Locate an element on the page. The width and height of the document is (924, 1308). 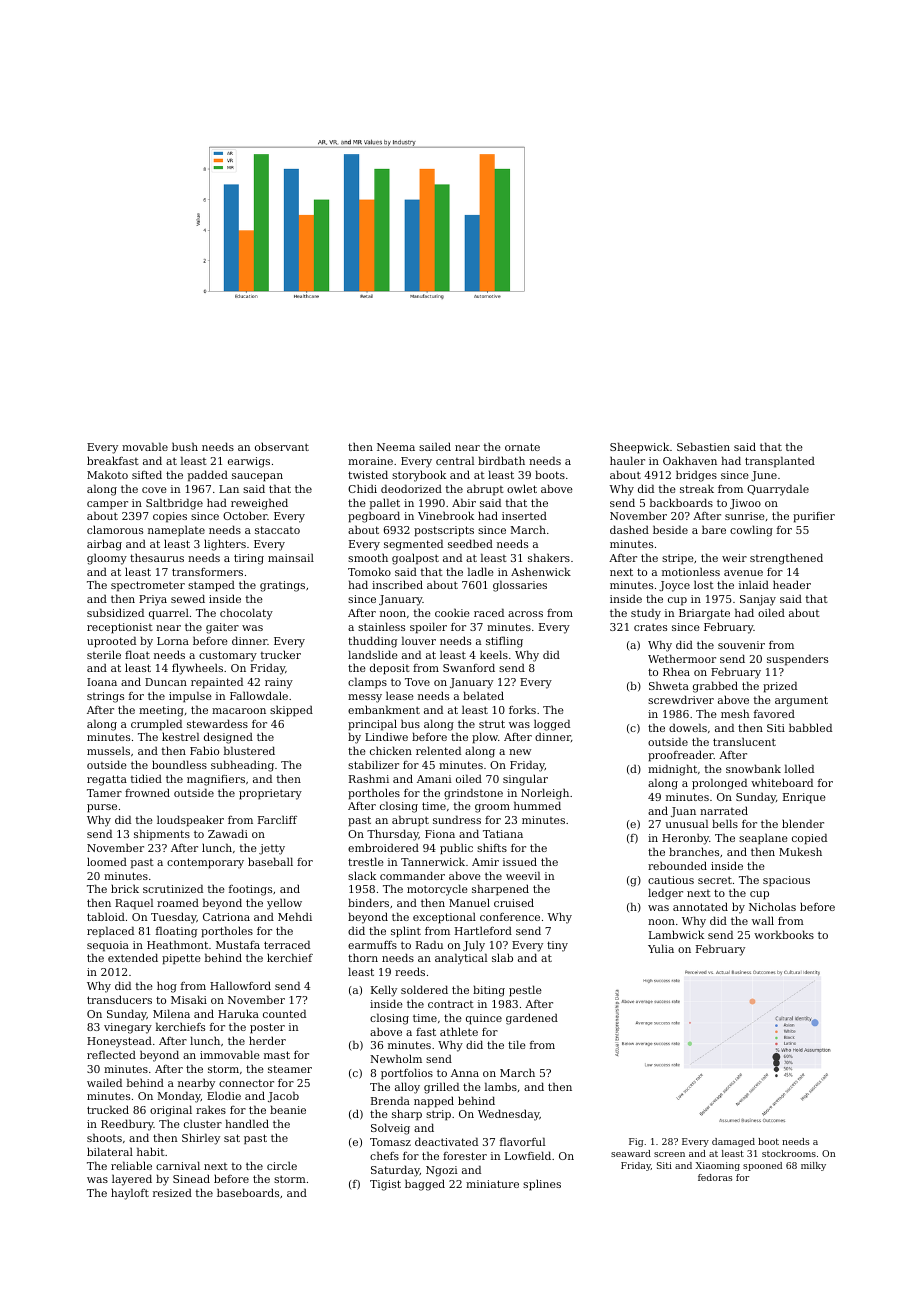
damaged is located at coordinates (733, 1142).
